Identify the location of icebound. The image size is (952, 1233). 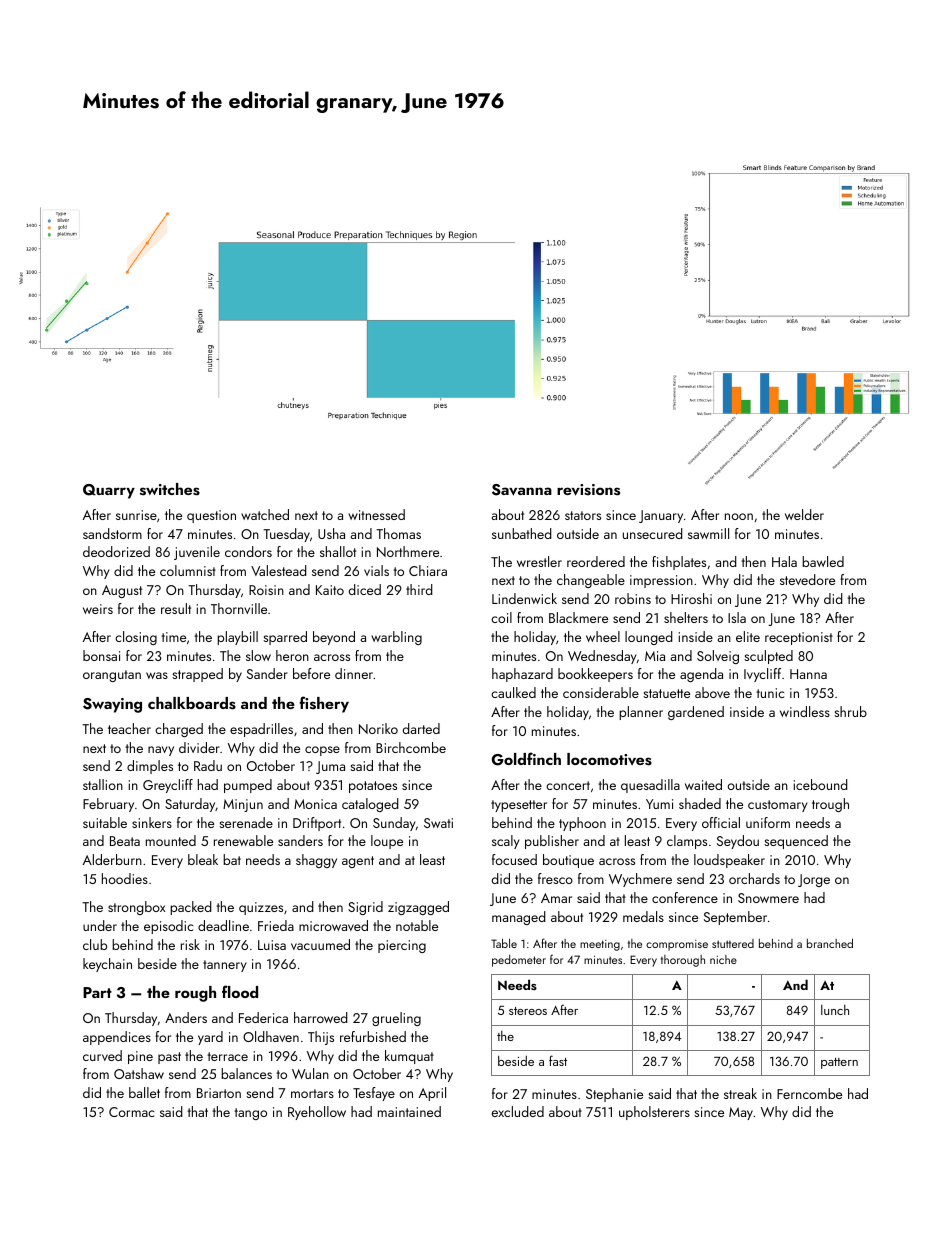
(821, 784).
